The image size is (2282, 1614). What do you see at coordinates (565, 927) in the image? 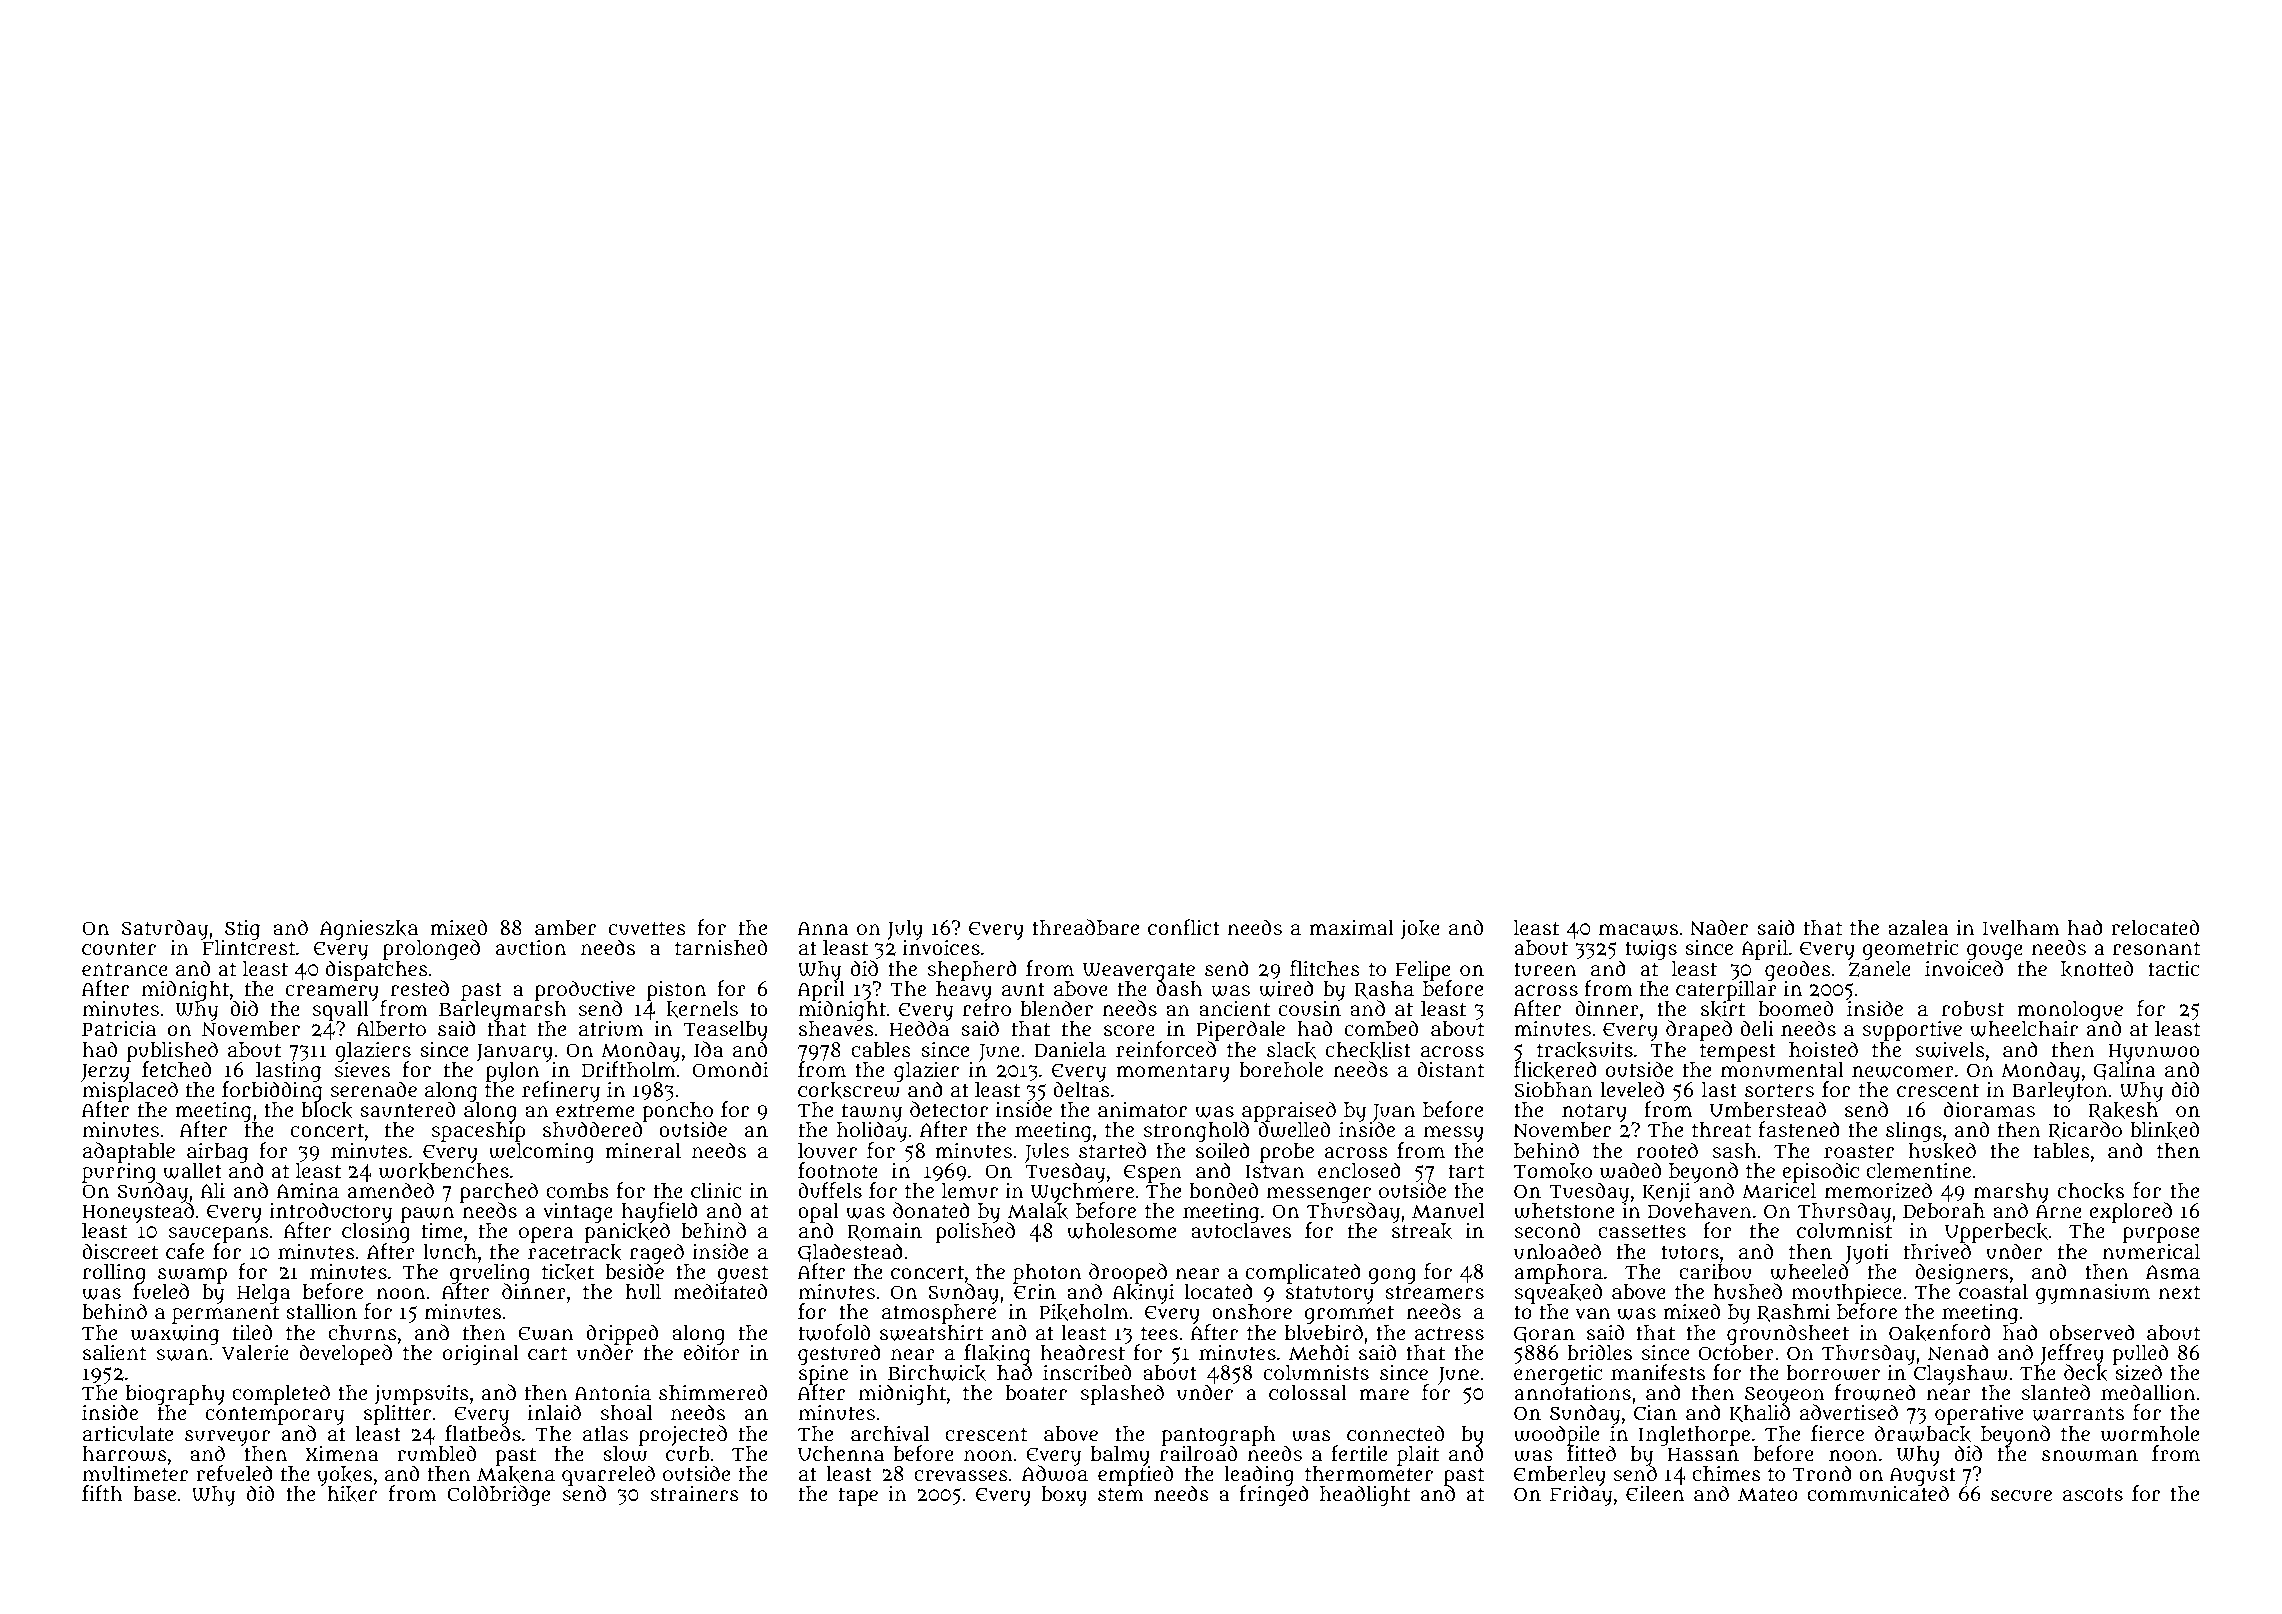
I see `amber` at bounding box center [565, 927].
